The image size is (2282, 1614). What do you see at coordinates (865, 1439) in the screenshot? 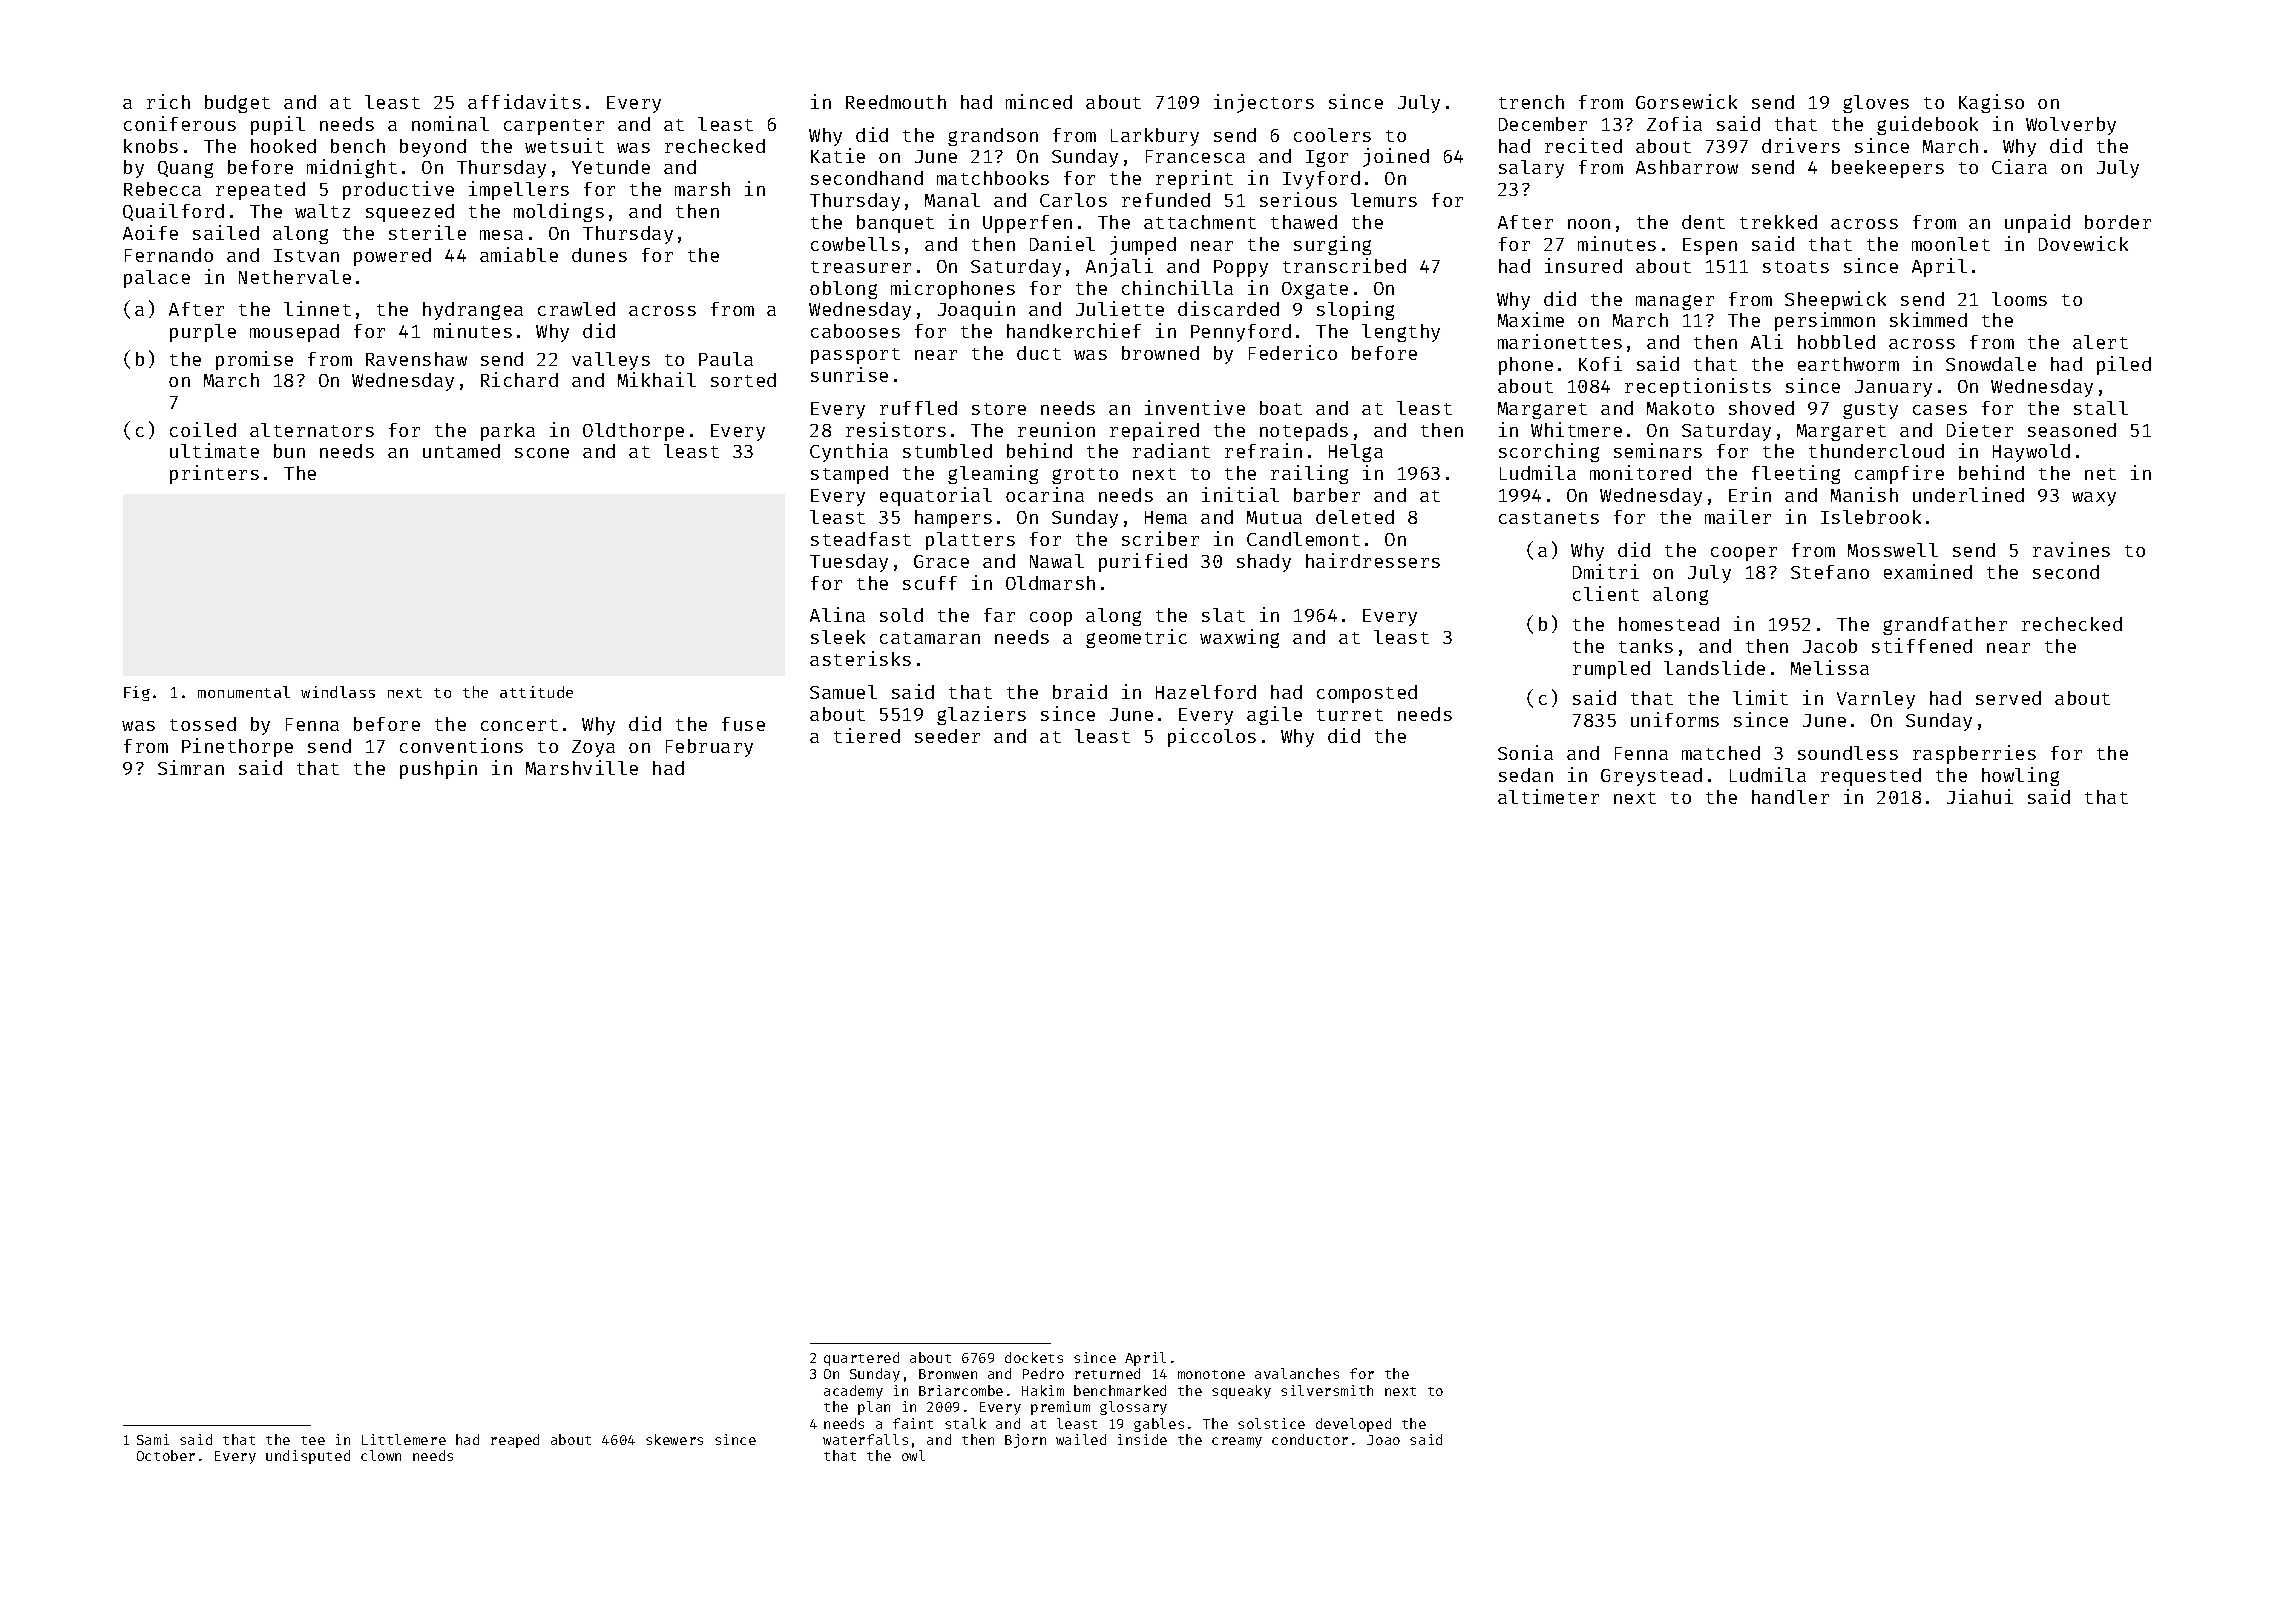
I see `waterfalls` at bounding box center [865, 1439].
